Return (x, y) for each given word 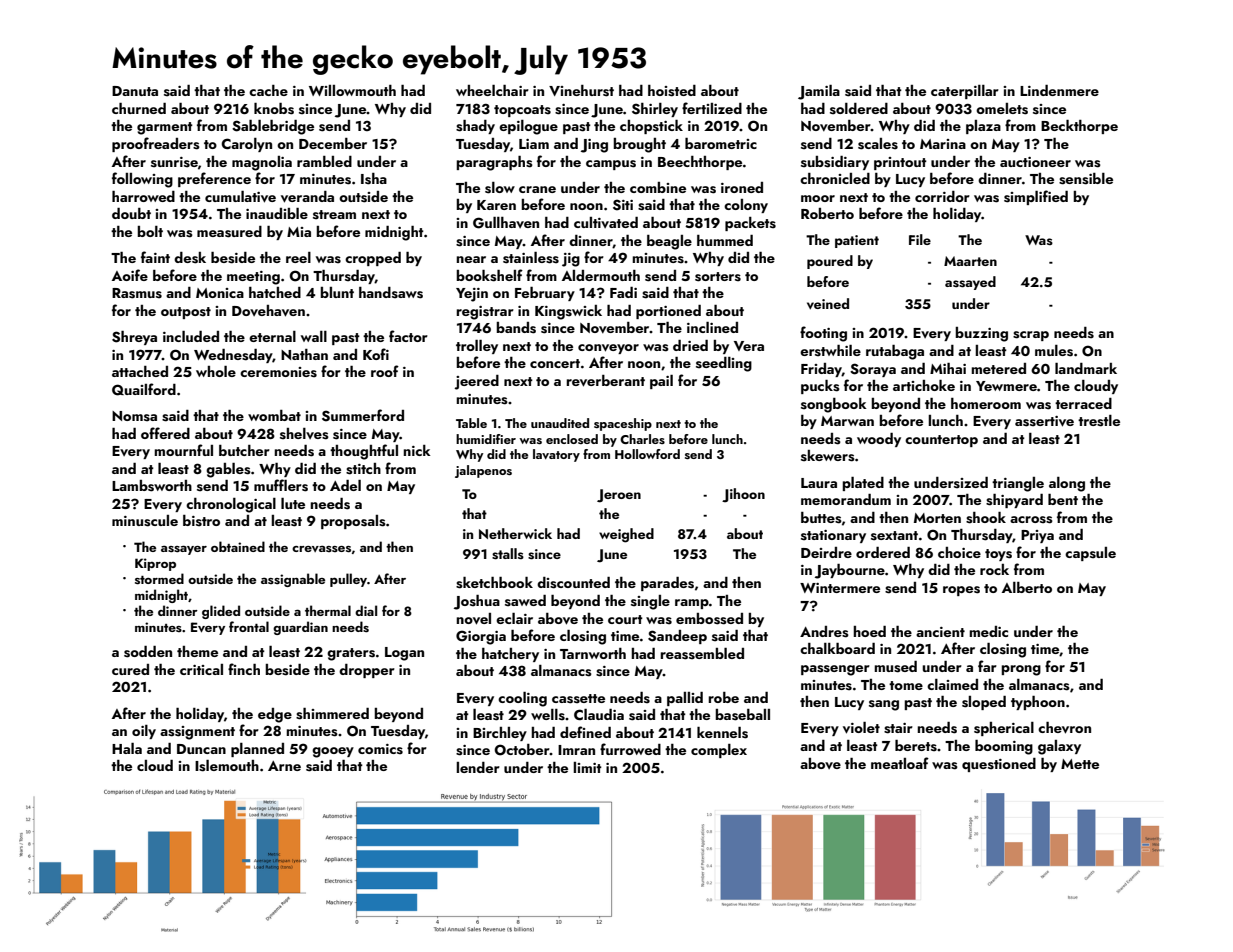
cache (268, 90)
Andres (824, 632)
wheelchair (492, 90)
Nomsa (134, 416)
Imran (576, 750)
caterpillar (965, 92)
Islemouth (227, 766)
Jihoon (743, 495)
